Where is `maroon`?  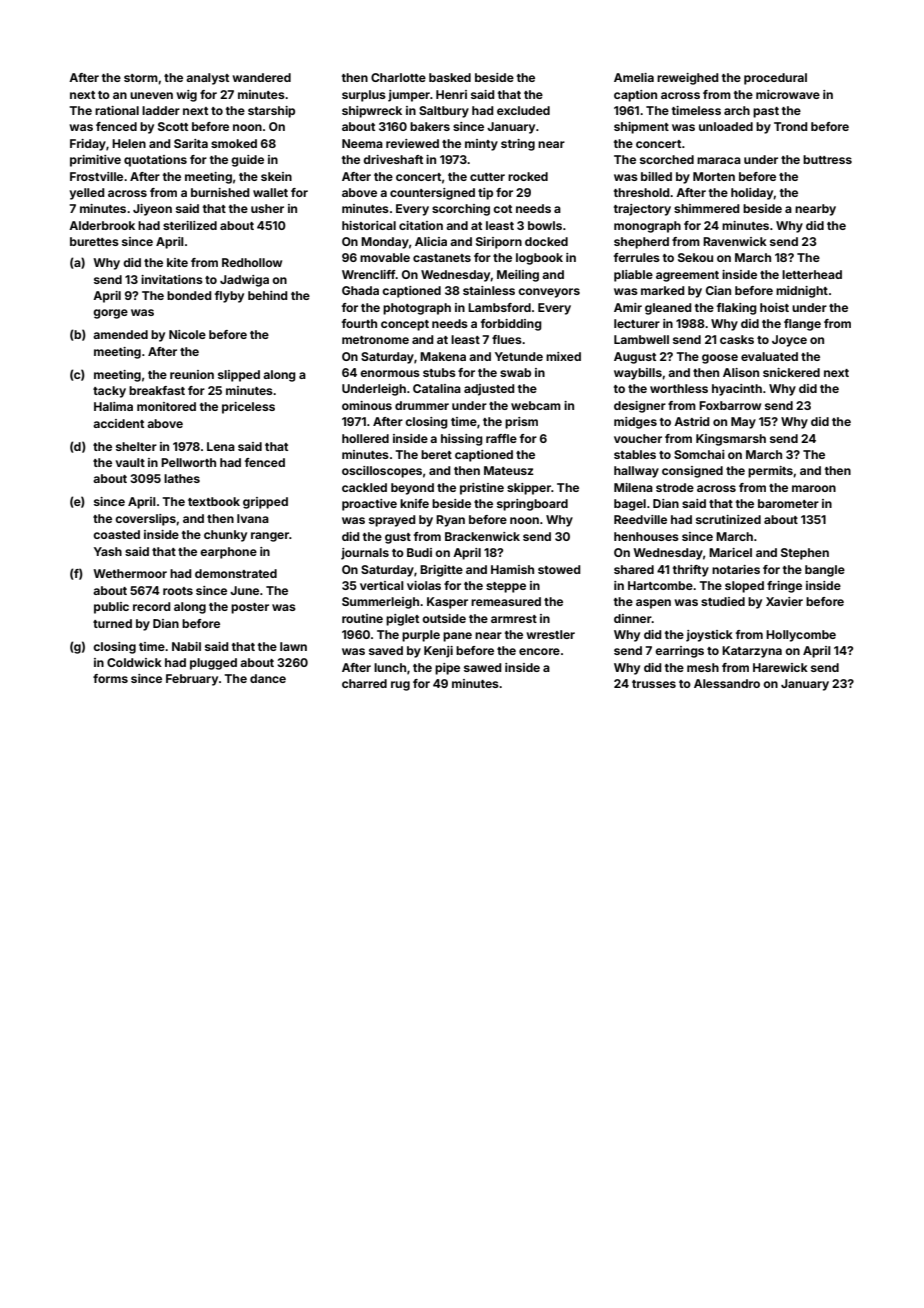
maroon is located at coordinates (814, 488).
